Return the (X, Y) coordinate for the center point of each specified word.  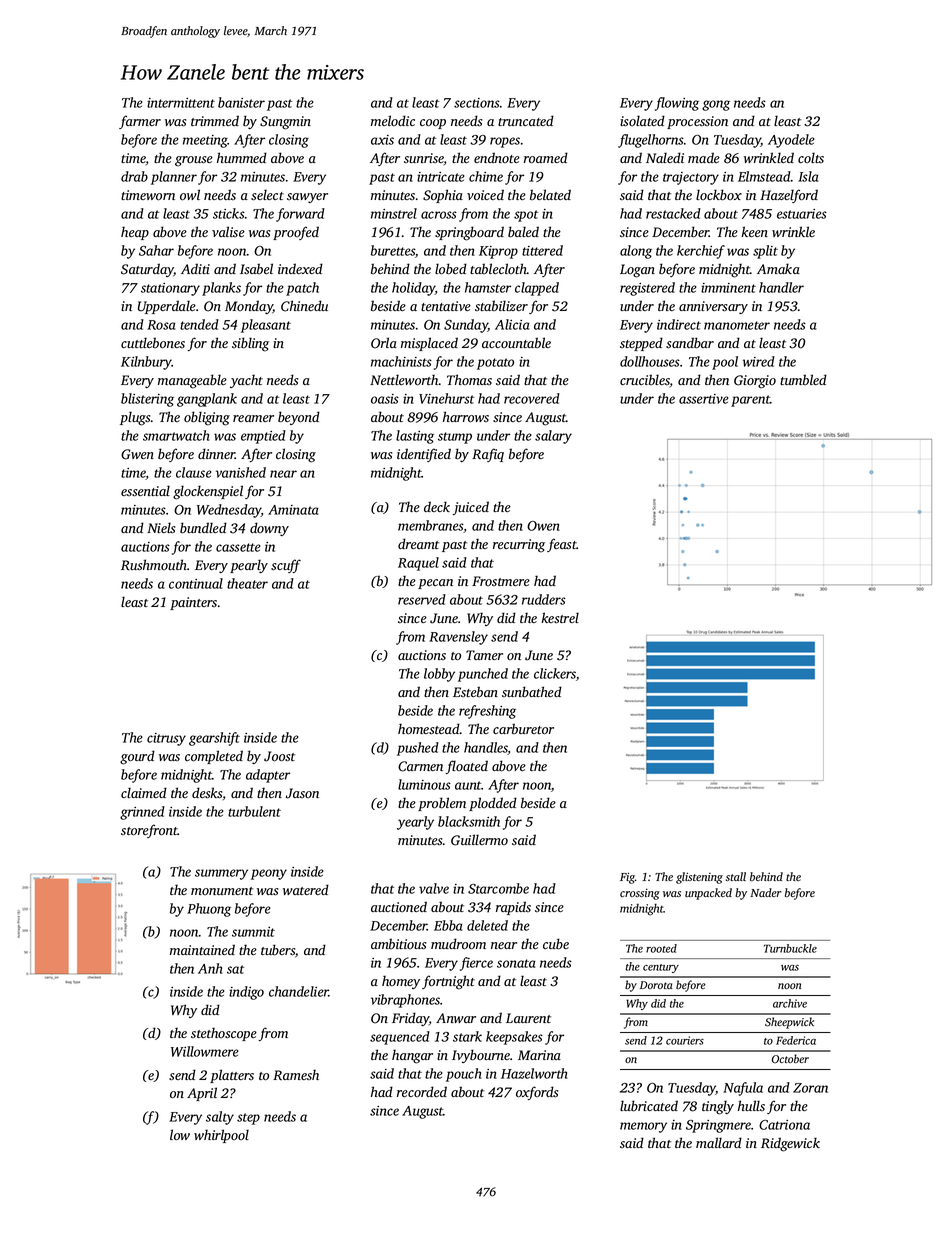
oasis (385, 399)
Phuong (209, 910)
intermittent (181, 103)
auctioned (399, 906)
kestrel (560, 618)
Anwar (456, 1018)
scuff (286, 566)
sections (477, 103)
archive (790, 1003)
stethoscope (224, 1034)
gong (716, 105)
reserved (422, 599)
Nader (766, 892)
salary (553, 437)
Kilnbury (146, 363)
